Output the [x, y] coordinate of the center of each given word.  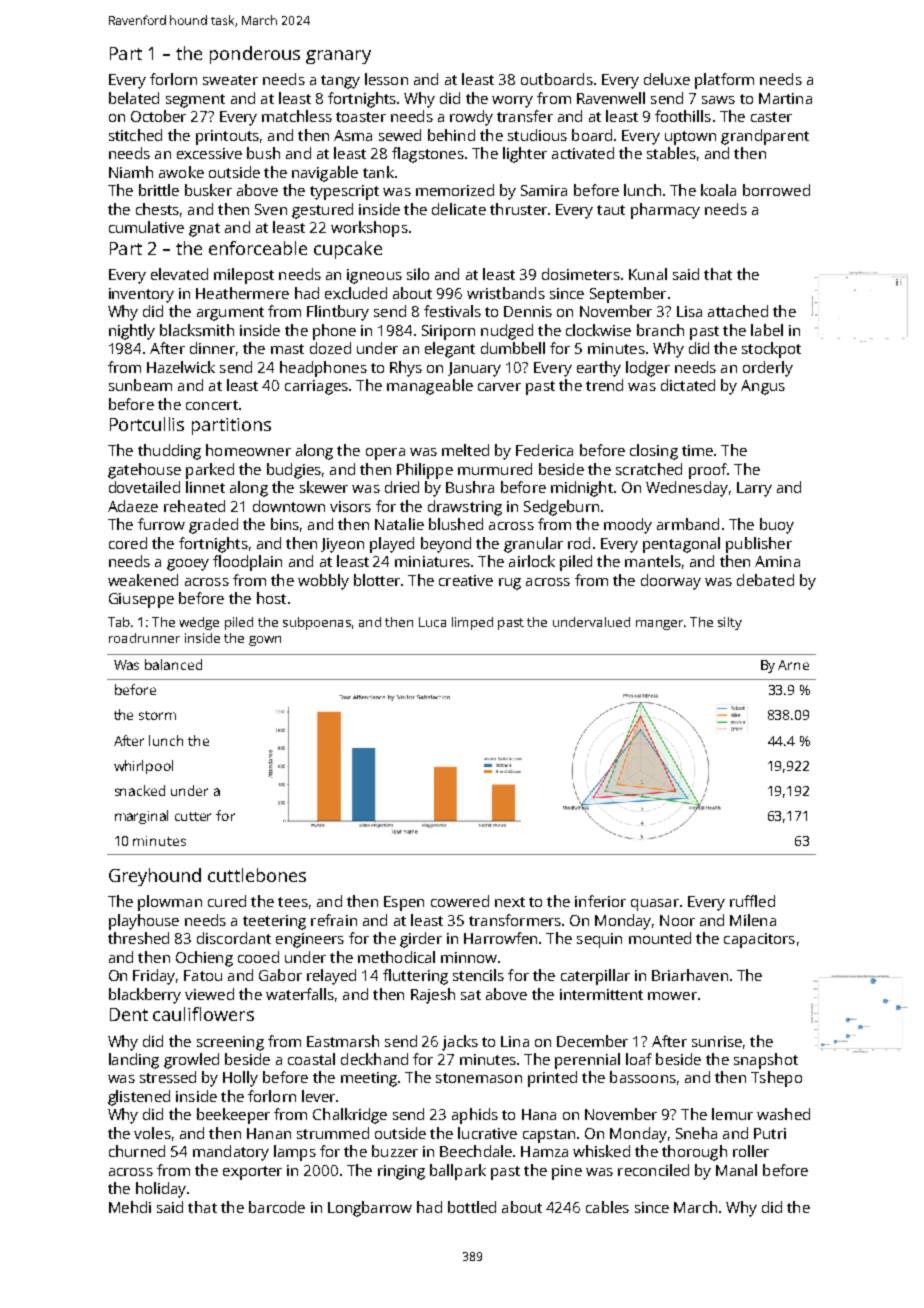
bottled [472, 1207]
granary [338, 57]
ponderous [255, 55]
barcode [277, 1207]
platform [724, 81]
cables [607, 1207]
